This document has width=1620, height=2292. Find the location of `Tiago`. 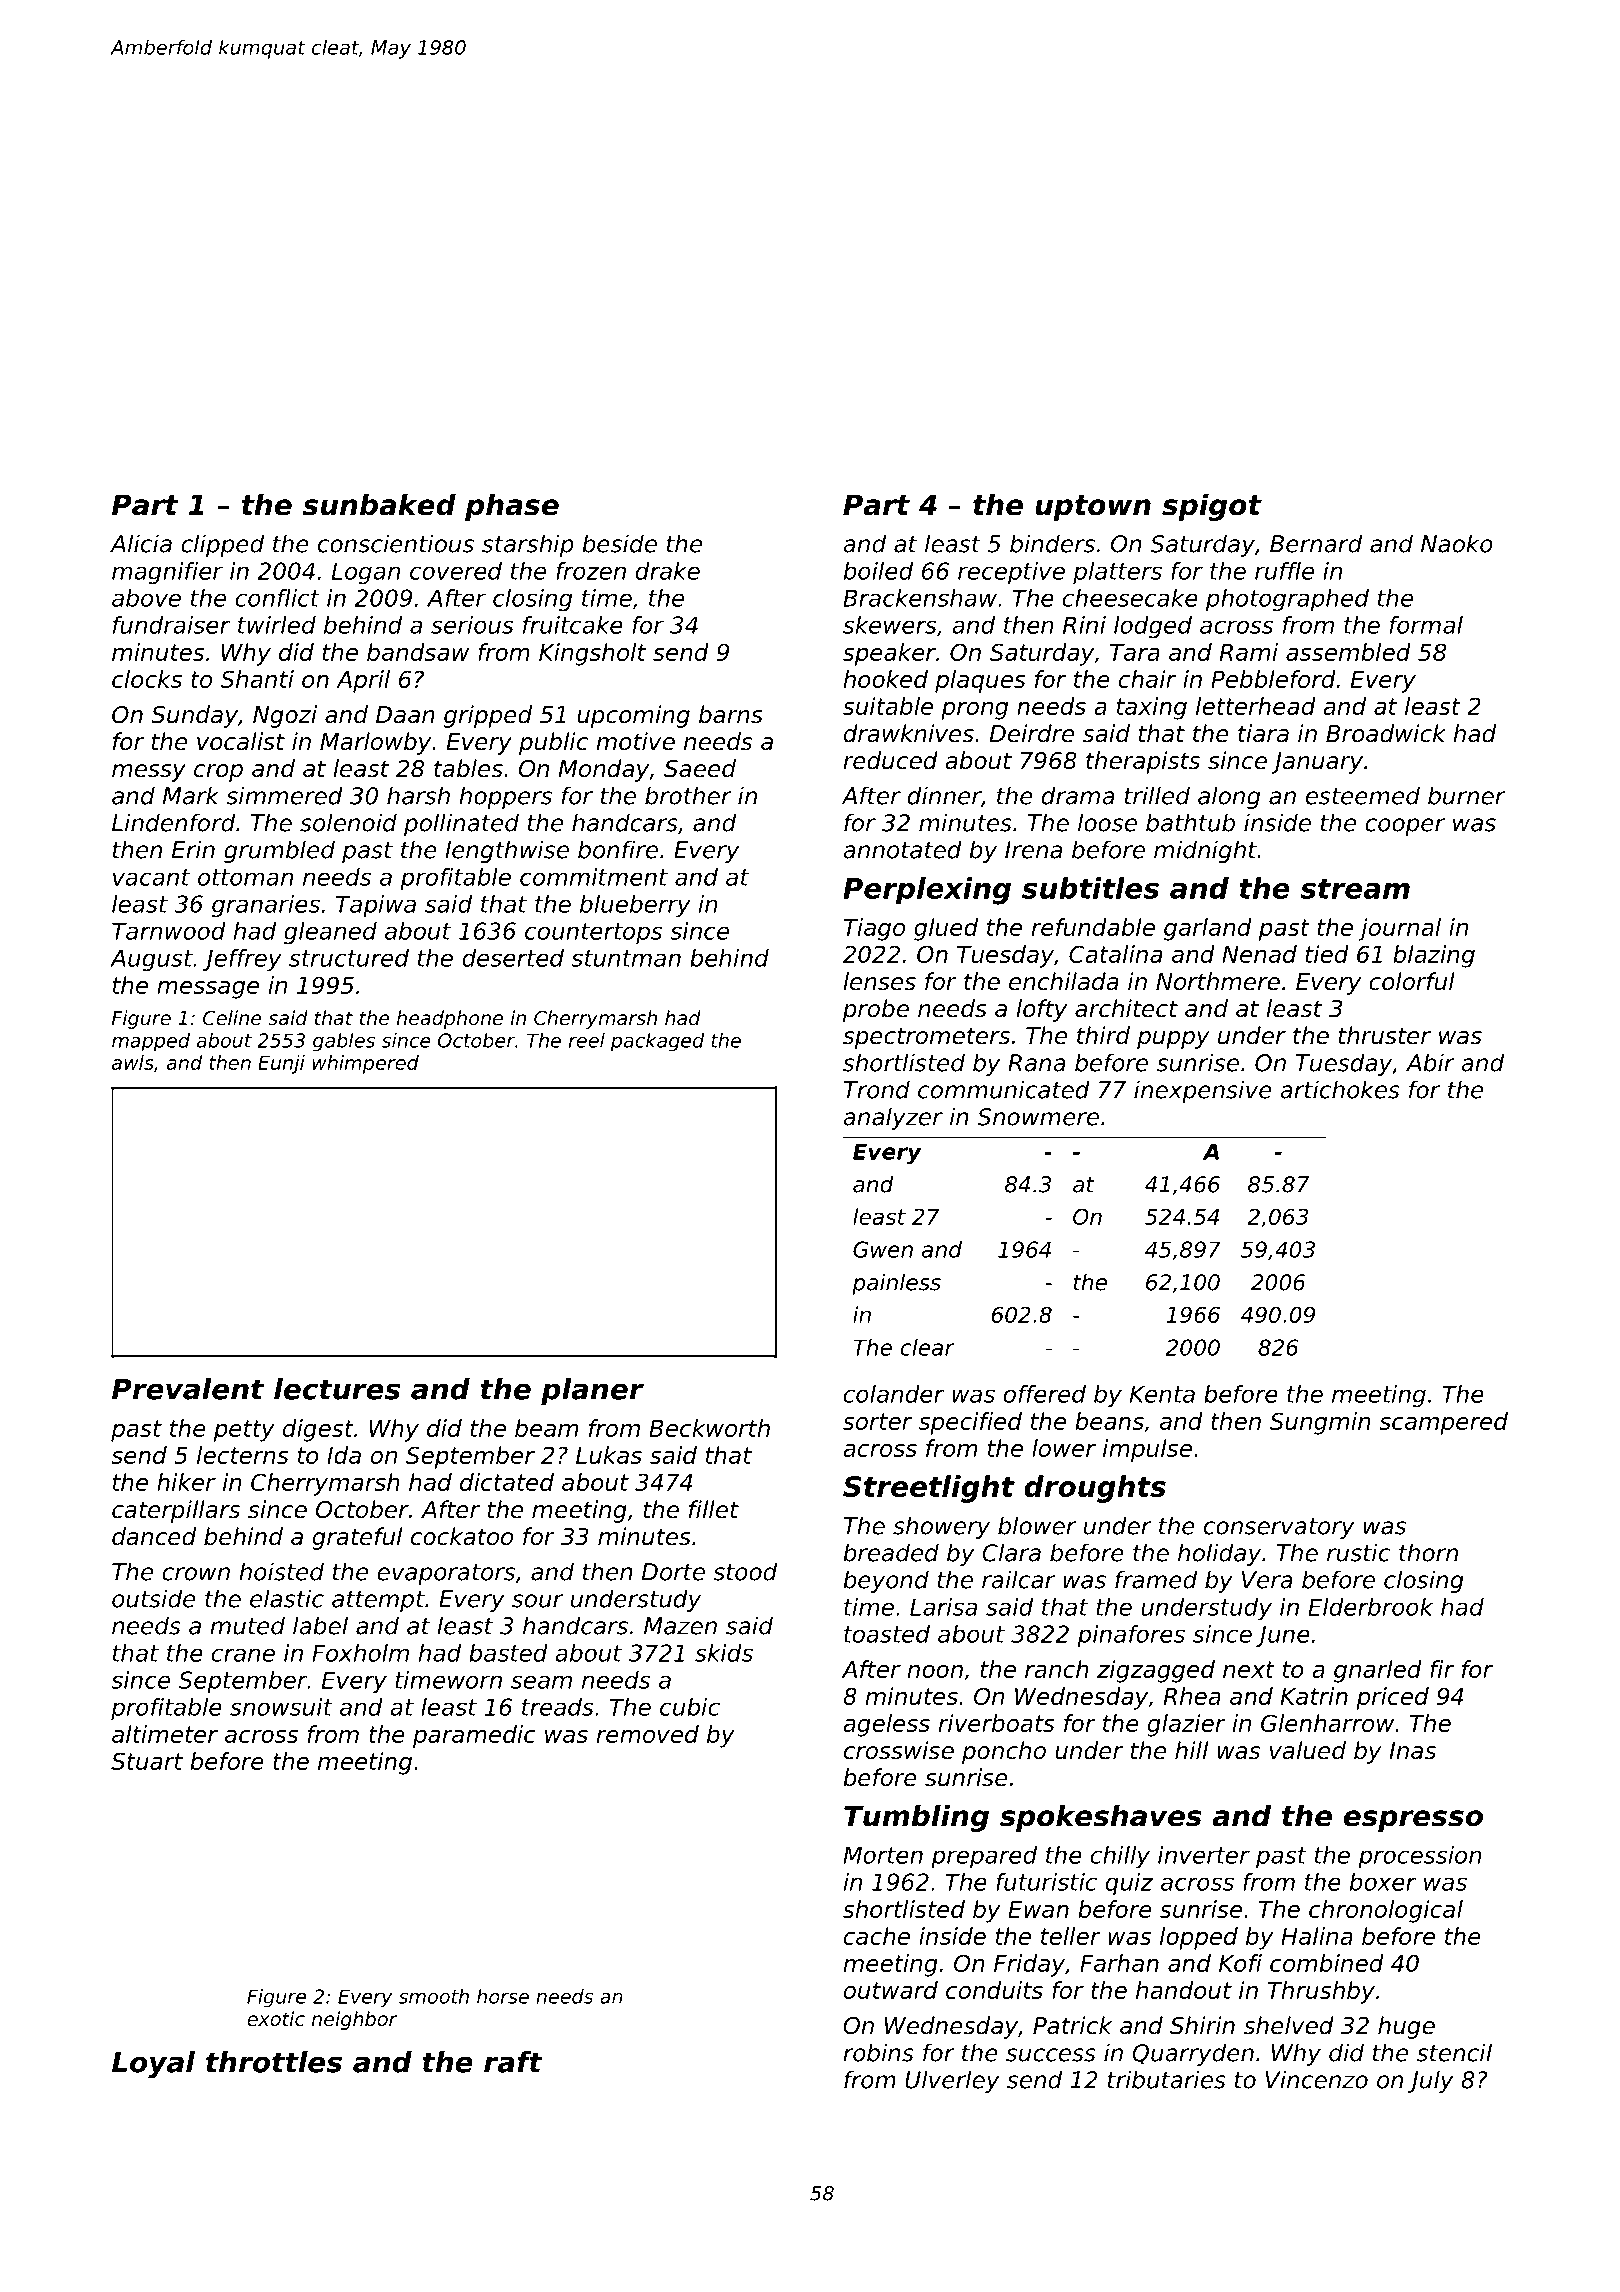

Tiago is located at coordinates (874, 929).
